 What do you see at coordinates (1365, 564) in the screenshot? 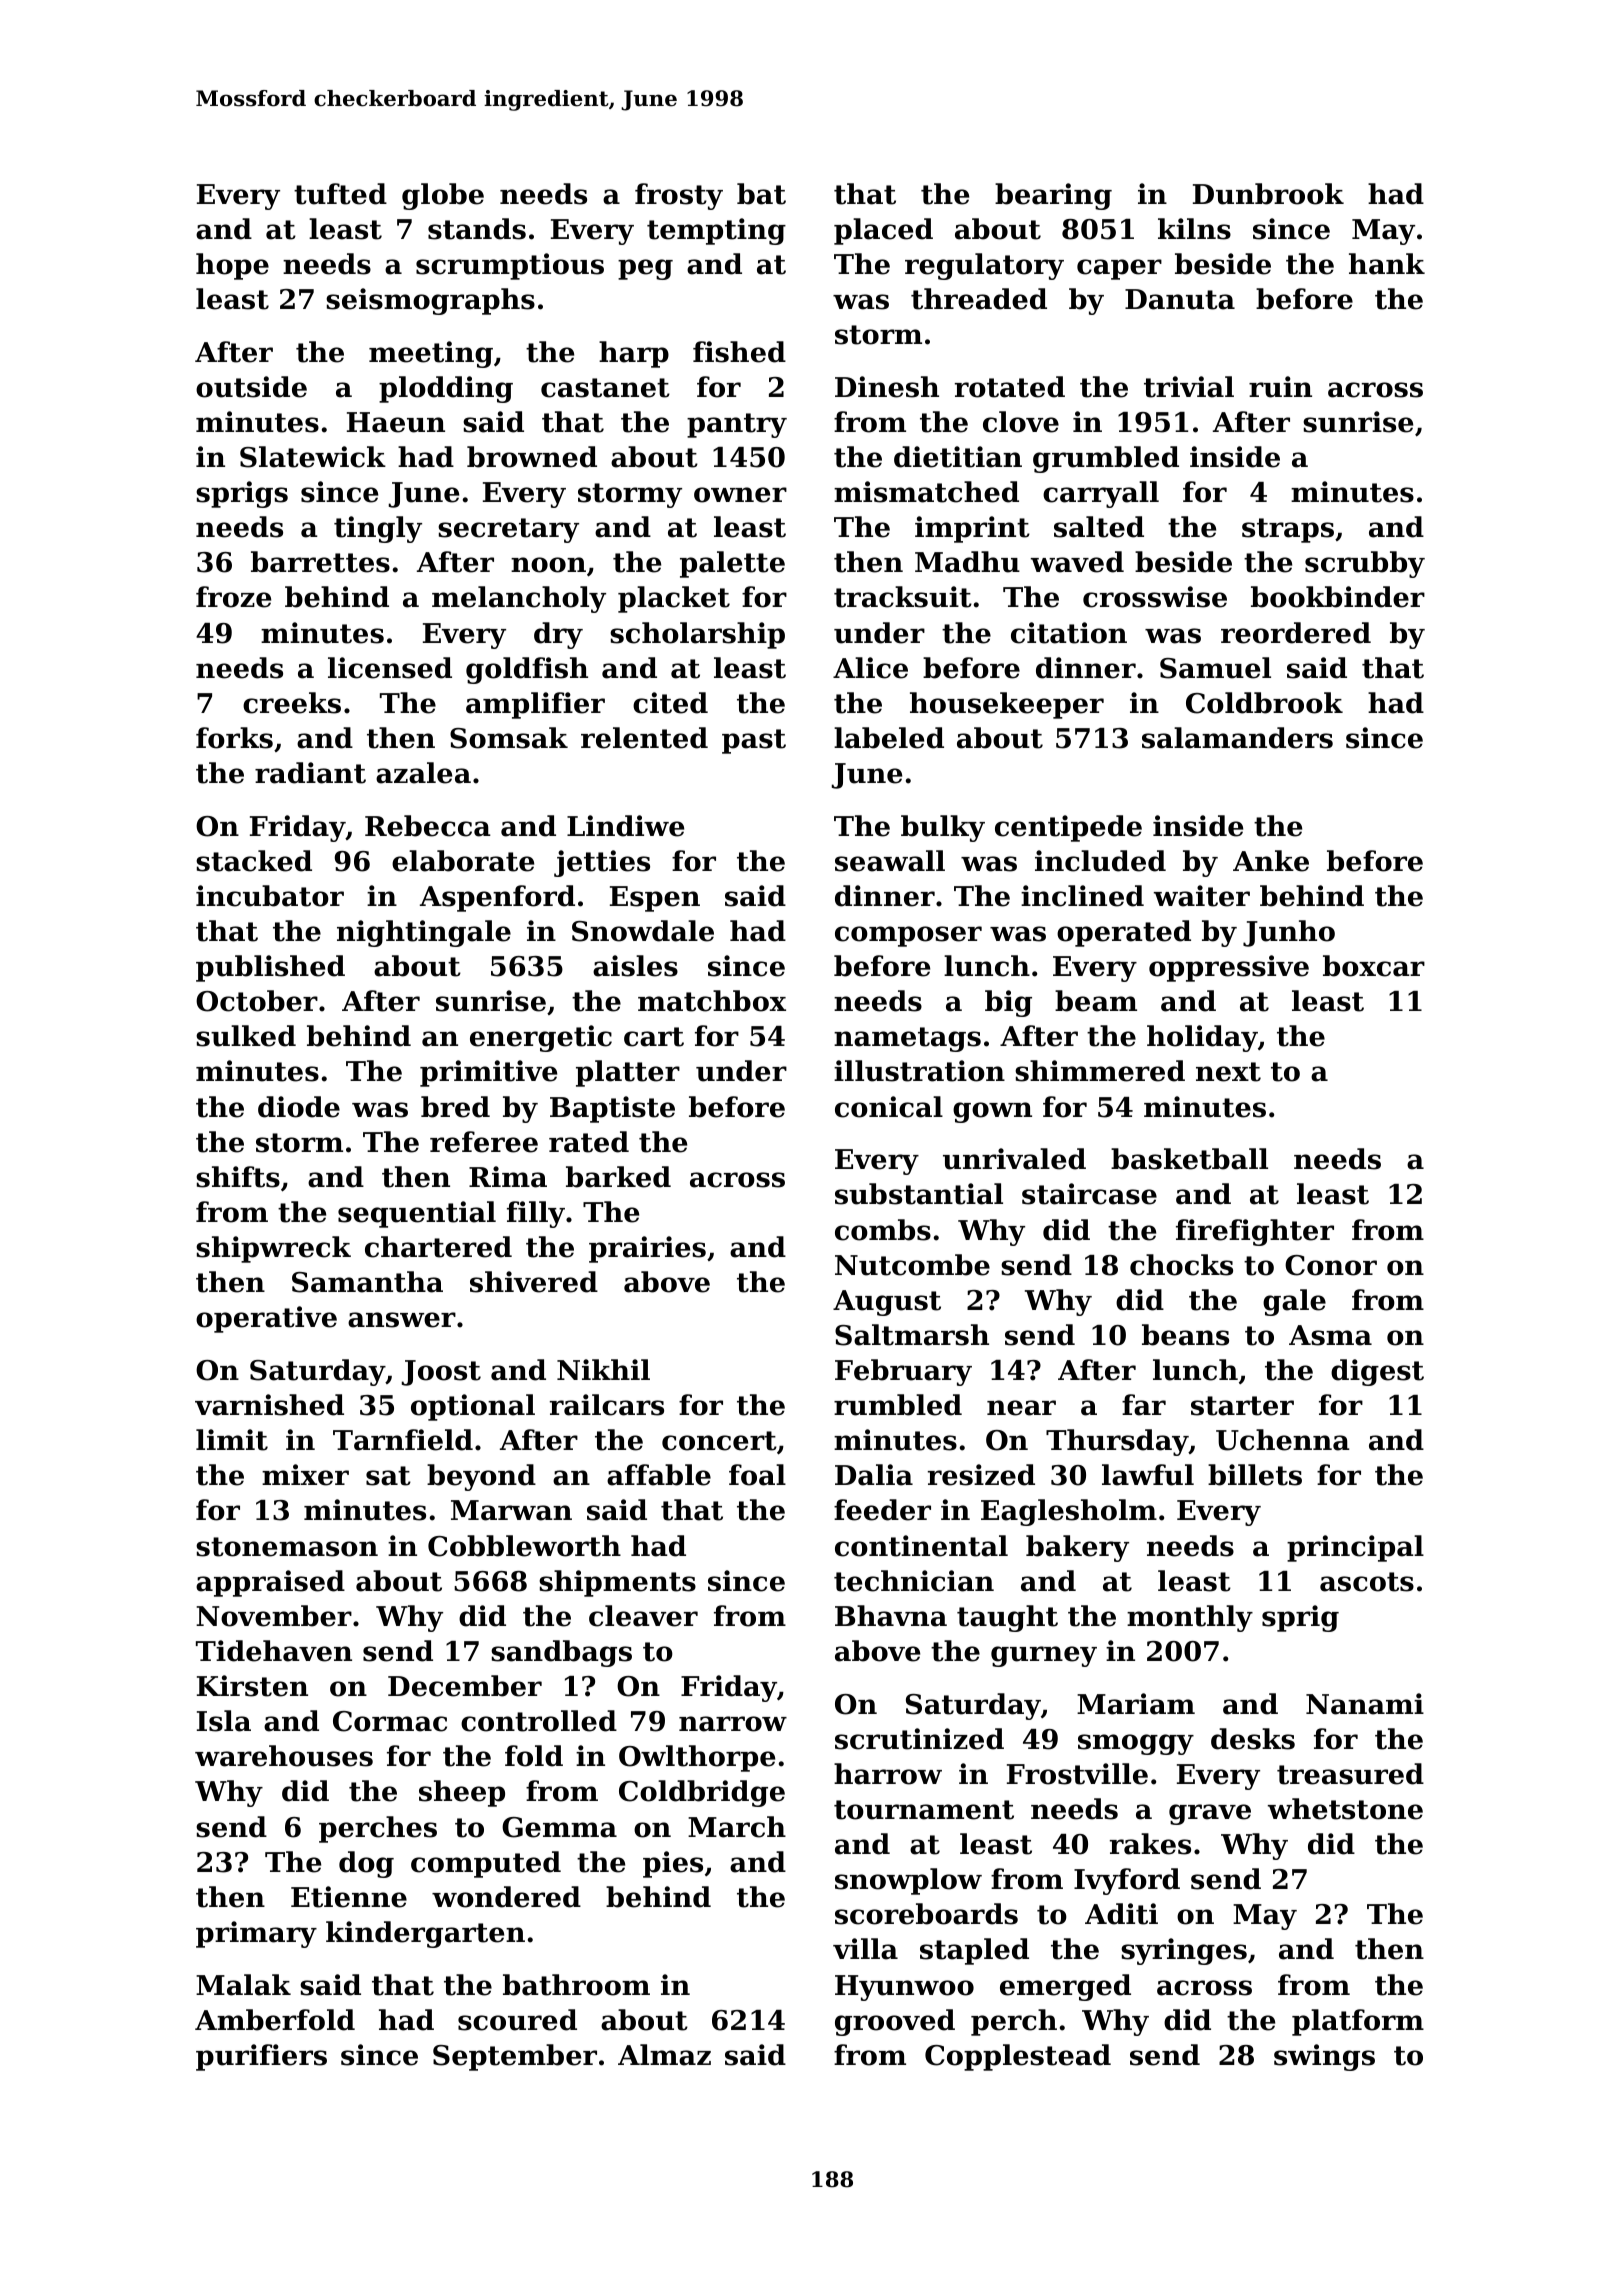
I see `scrubby` at bounding box center [1365, 564].
